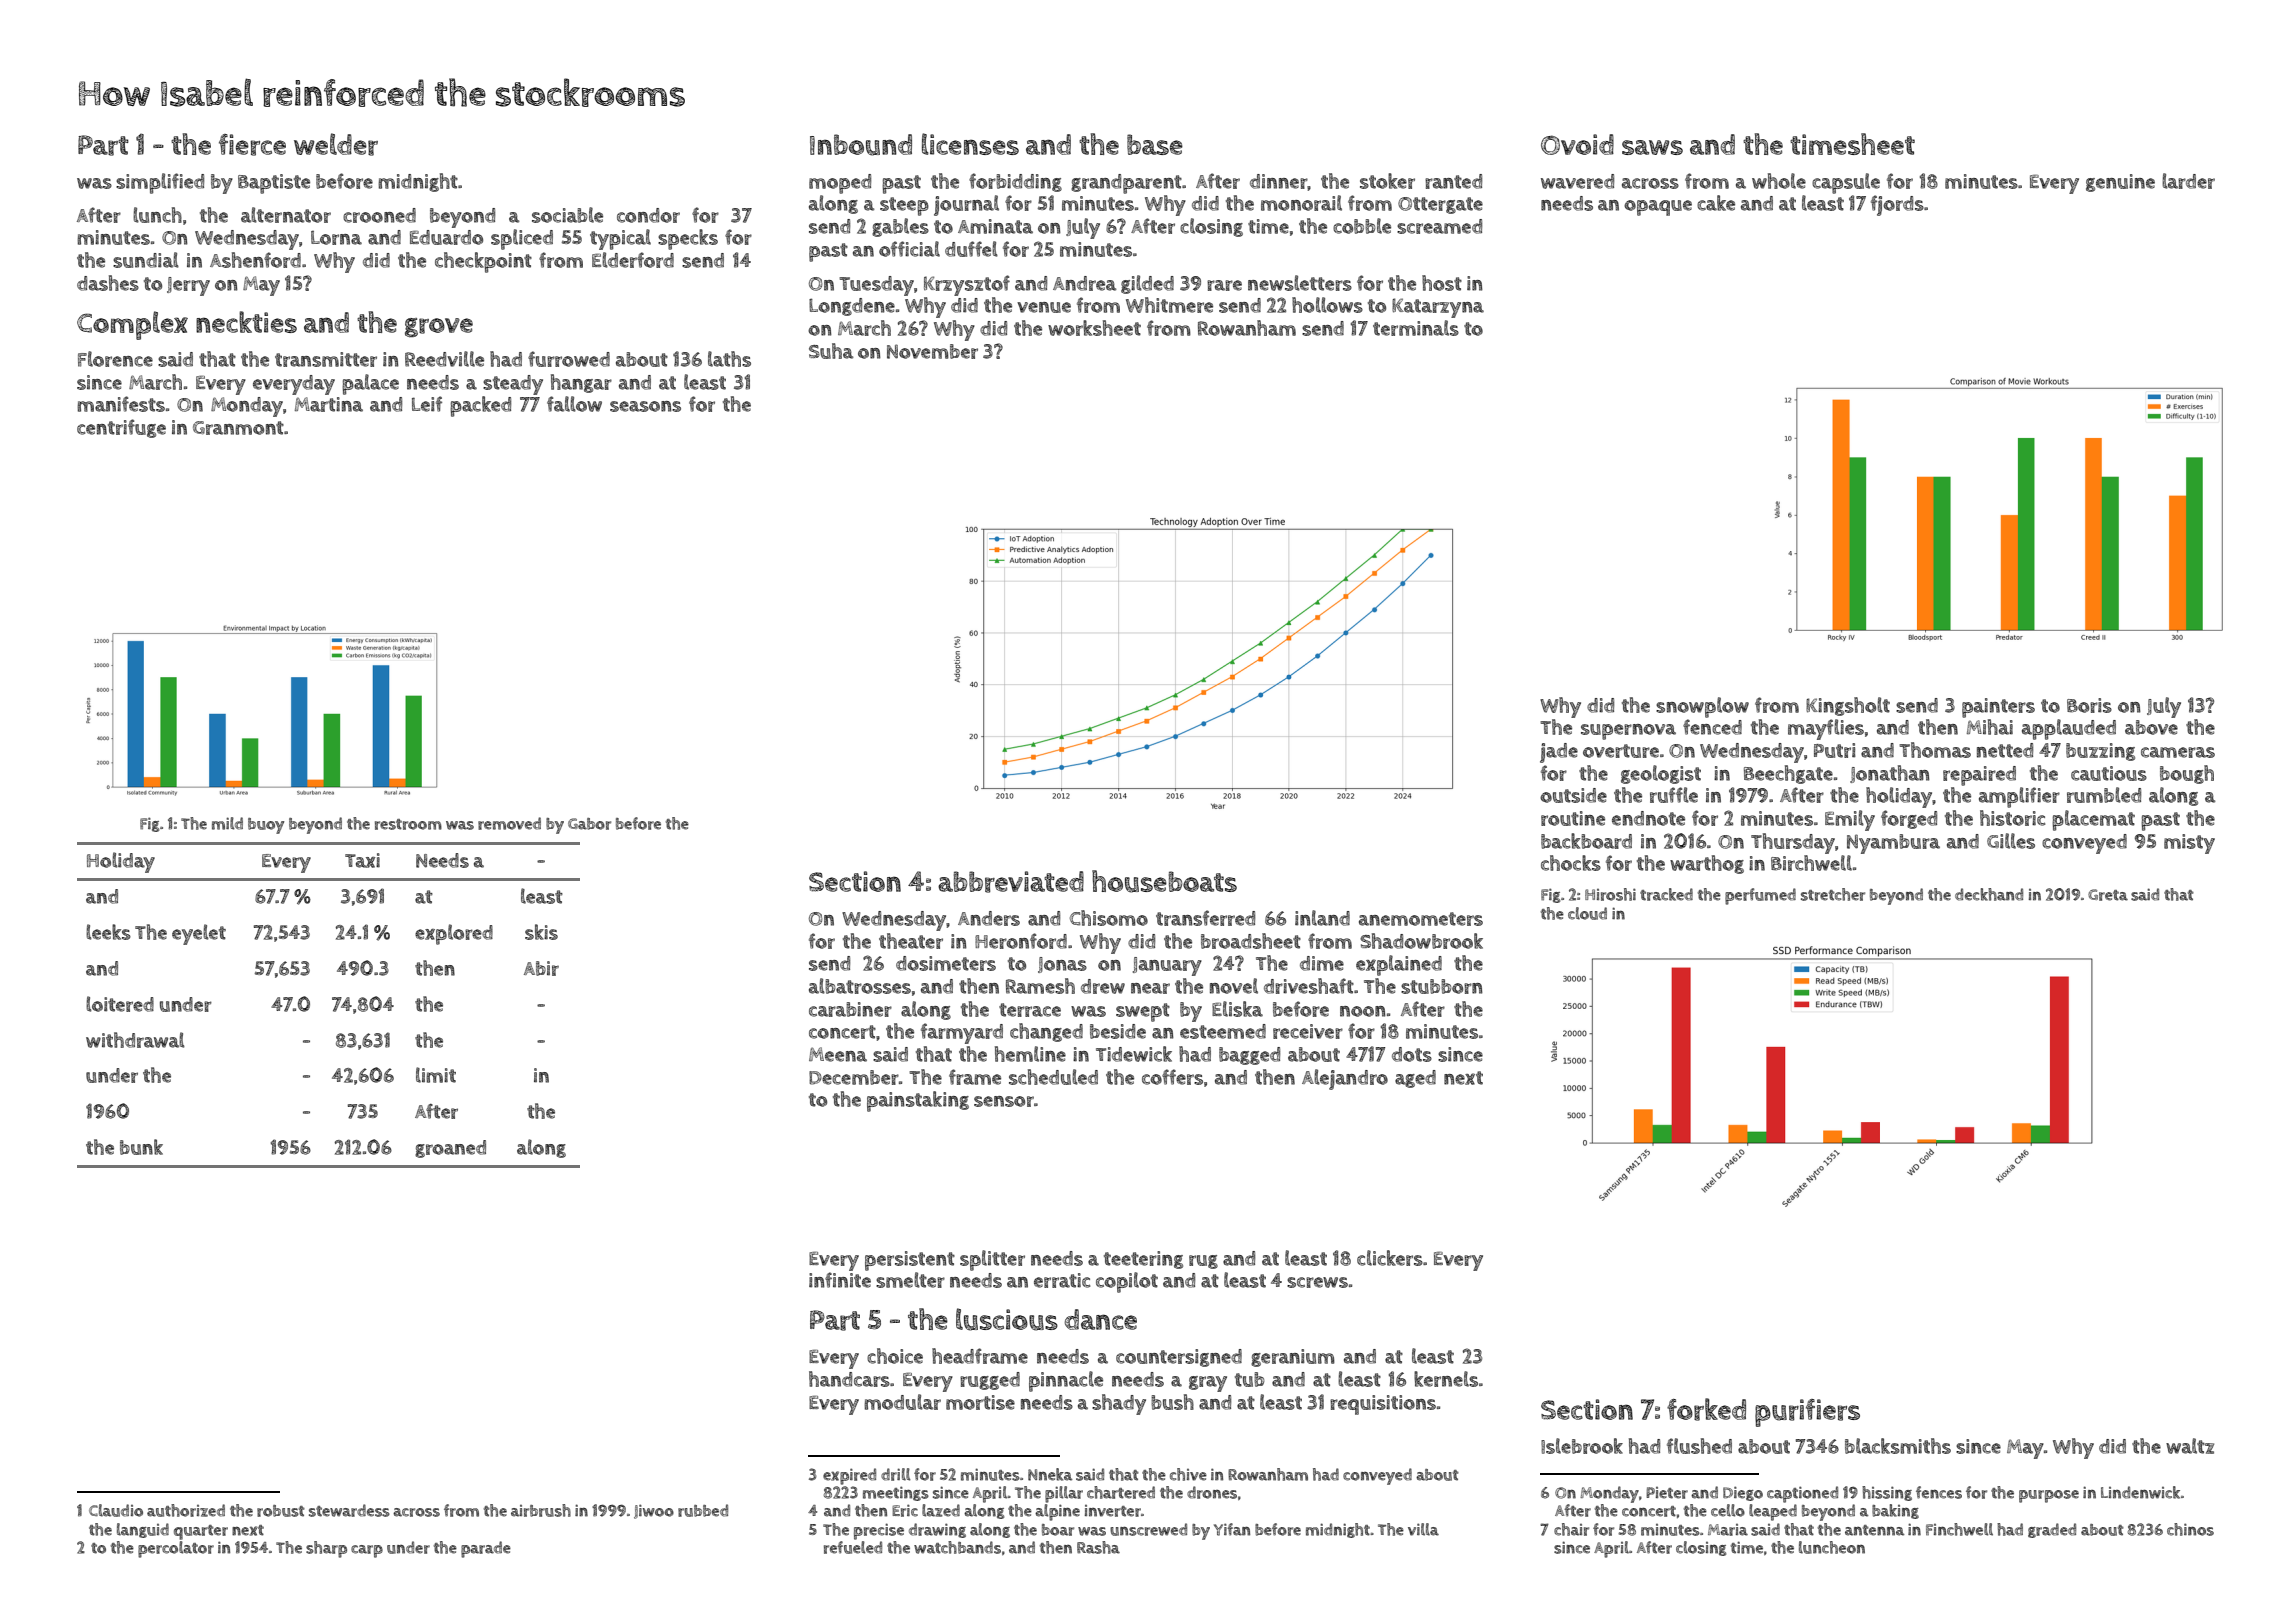 The width and height of the screenshot is (2292, 1620). Describe the element at coordinates (1712, 727) in the screenshot. I see `fenced` at that location.
